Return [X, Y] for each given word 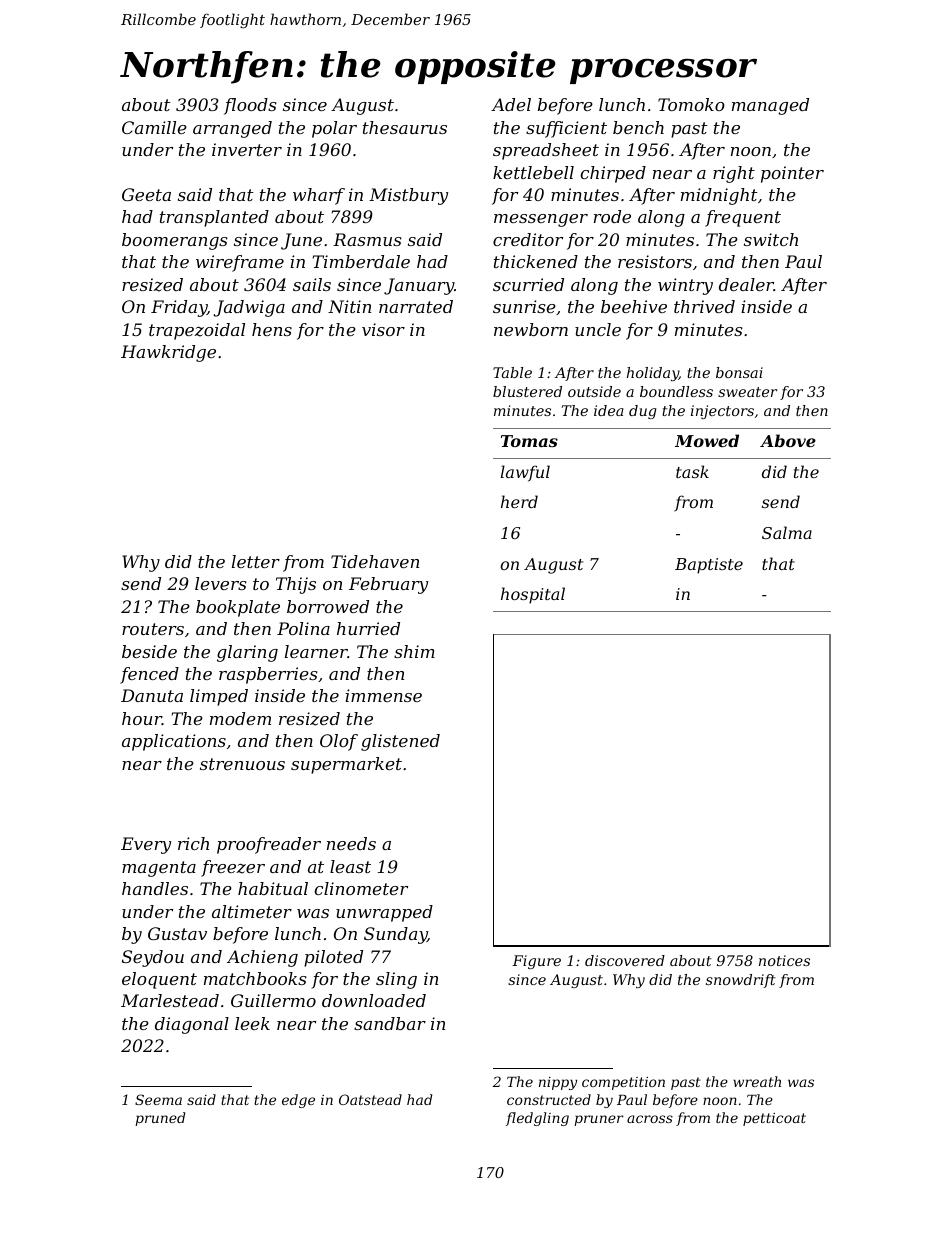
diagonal [192, 1025]
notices [784, 960]
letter [256, 561]
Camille [154, 127]
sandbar [390, 1023]
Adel [511, 104]
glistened [400, 742]
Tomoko [691, 104]
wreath [757, 1081]
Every [146, 845]
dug [642, 412]
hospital [533, 595]
